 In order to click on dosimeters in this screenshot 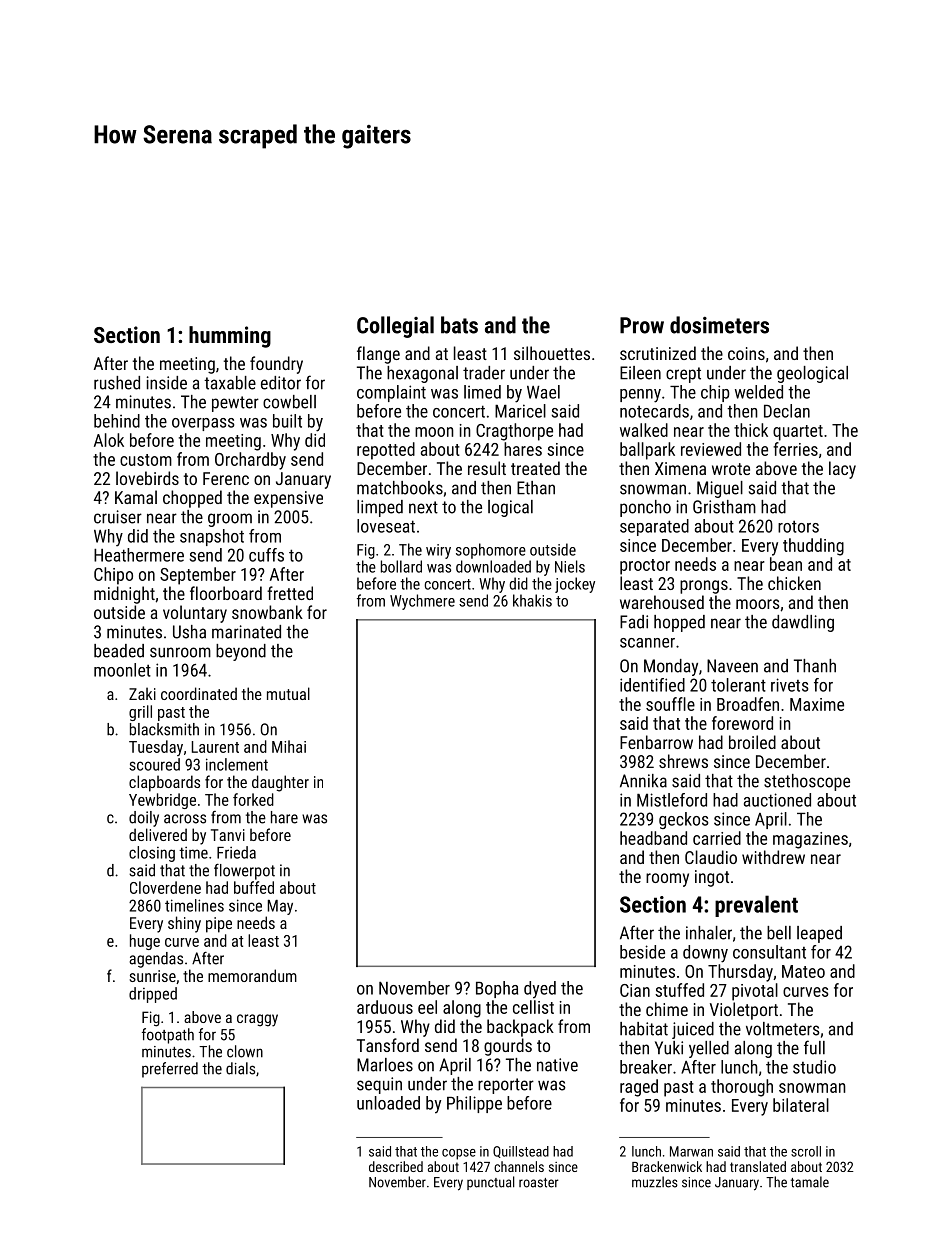, I will do `click(719, 325)`.
